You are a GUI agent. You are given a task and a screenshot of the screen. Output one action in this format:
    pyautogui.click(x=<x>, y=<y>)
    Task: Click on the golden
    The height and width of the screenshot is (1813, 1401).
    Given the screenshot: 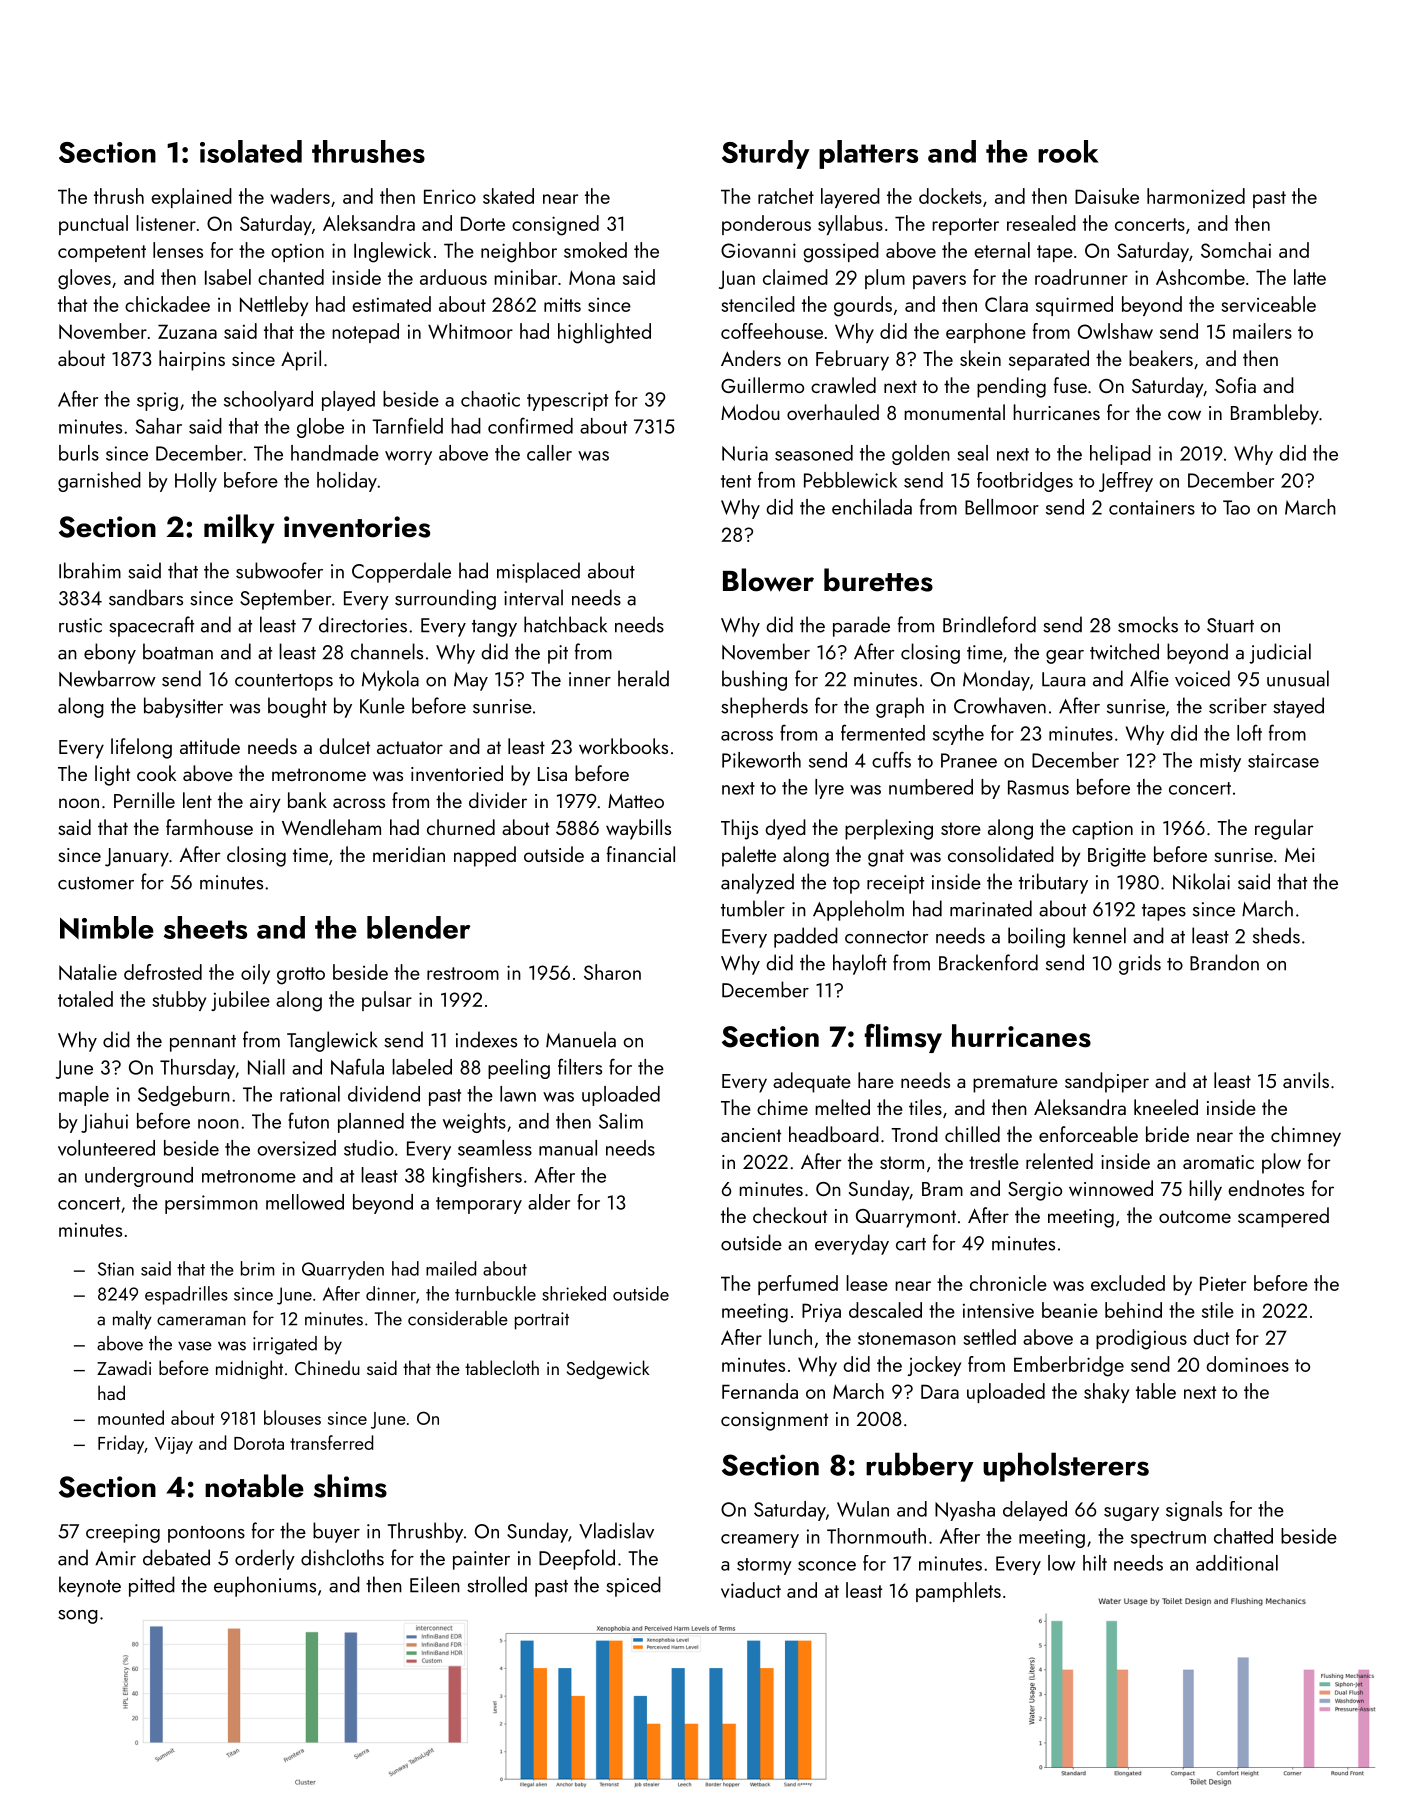 What is the action you would take?
    pyautogui.click(x=921, y=455)
